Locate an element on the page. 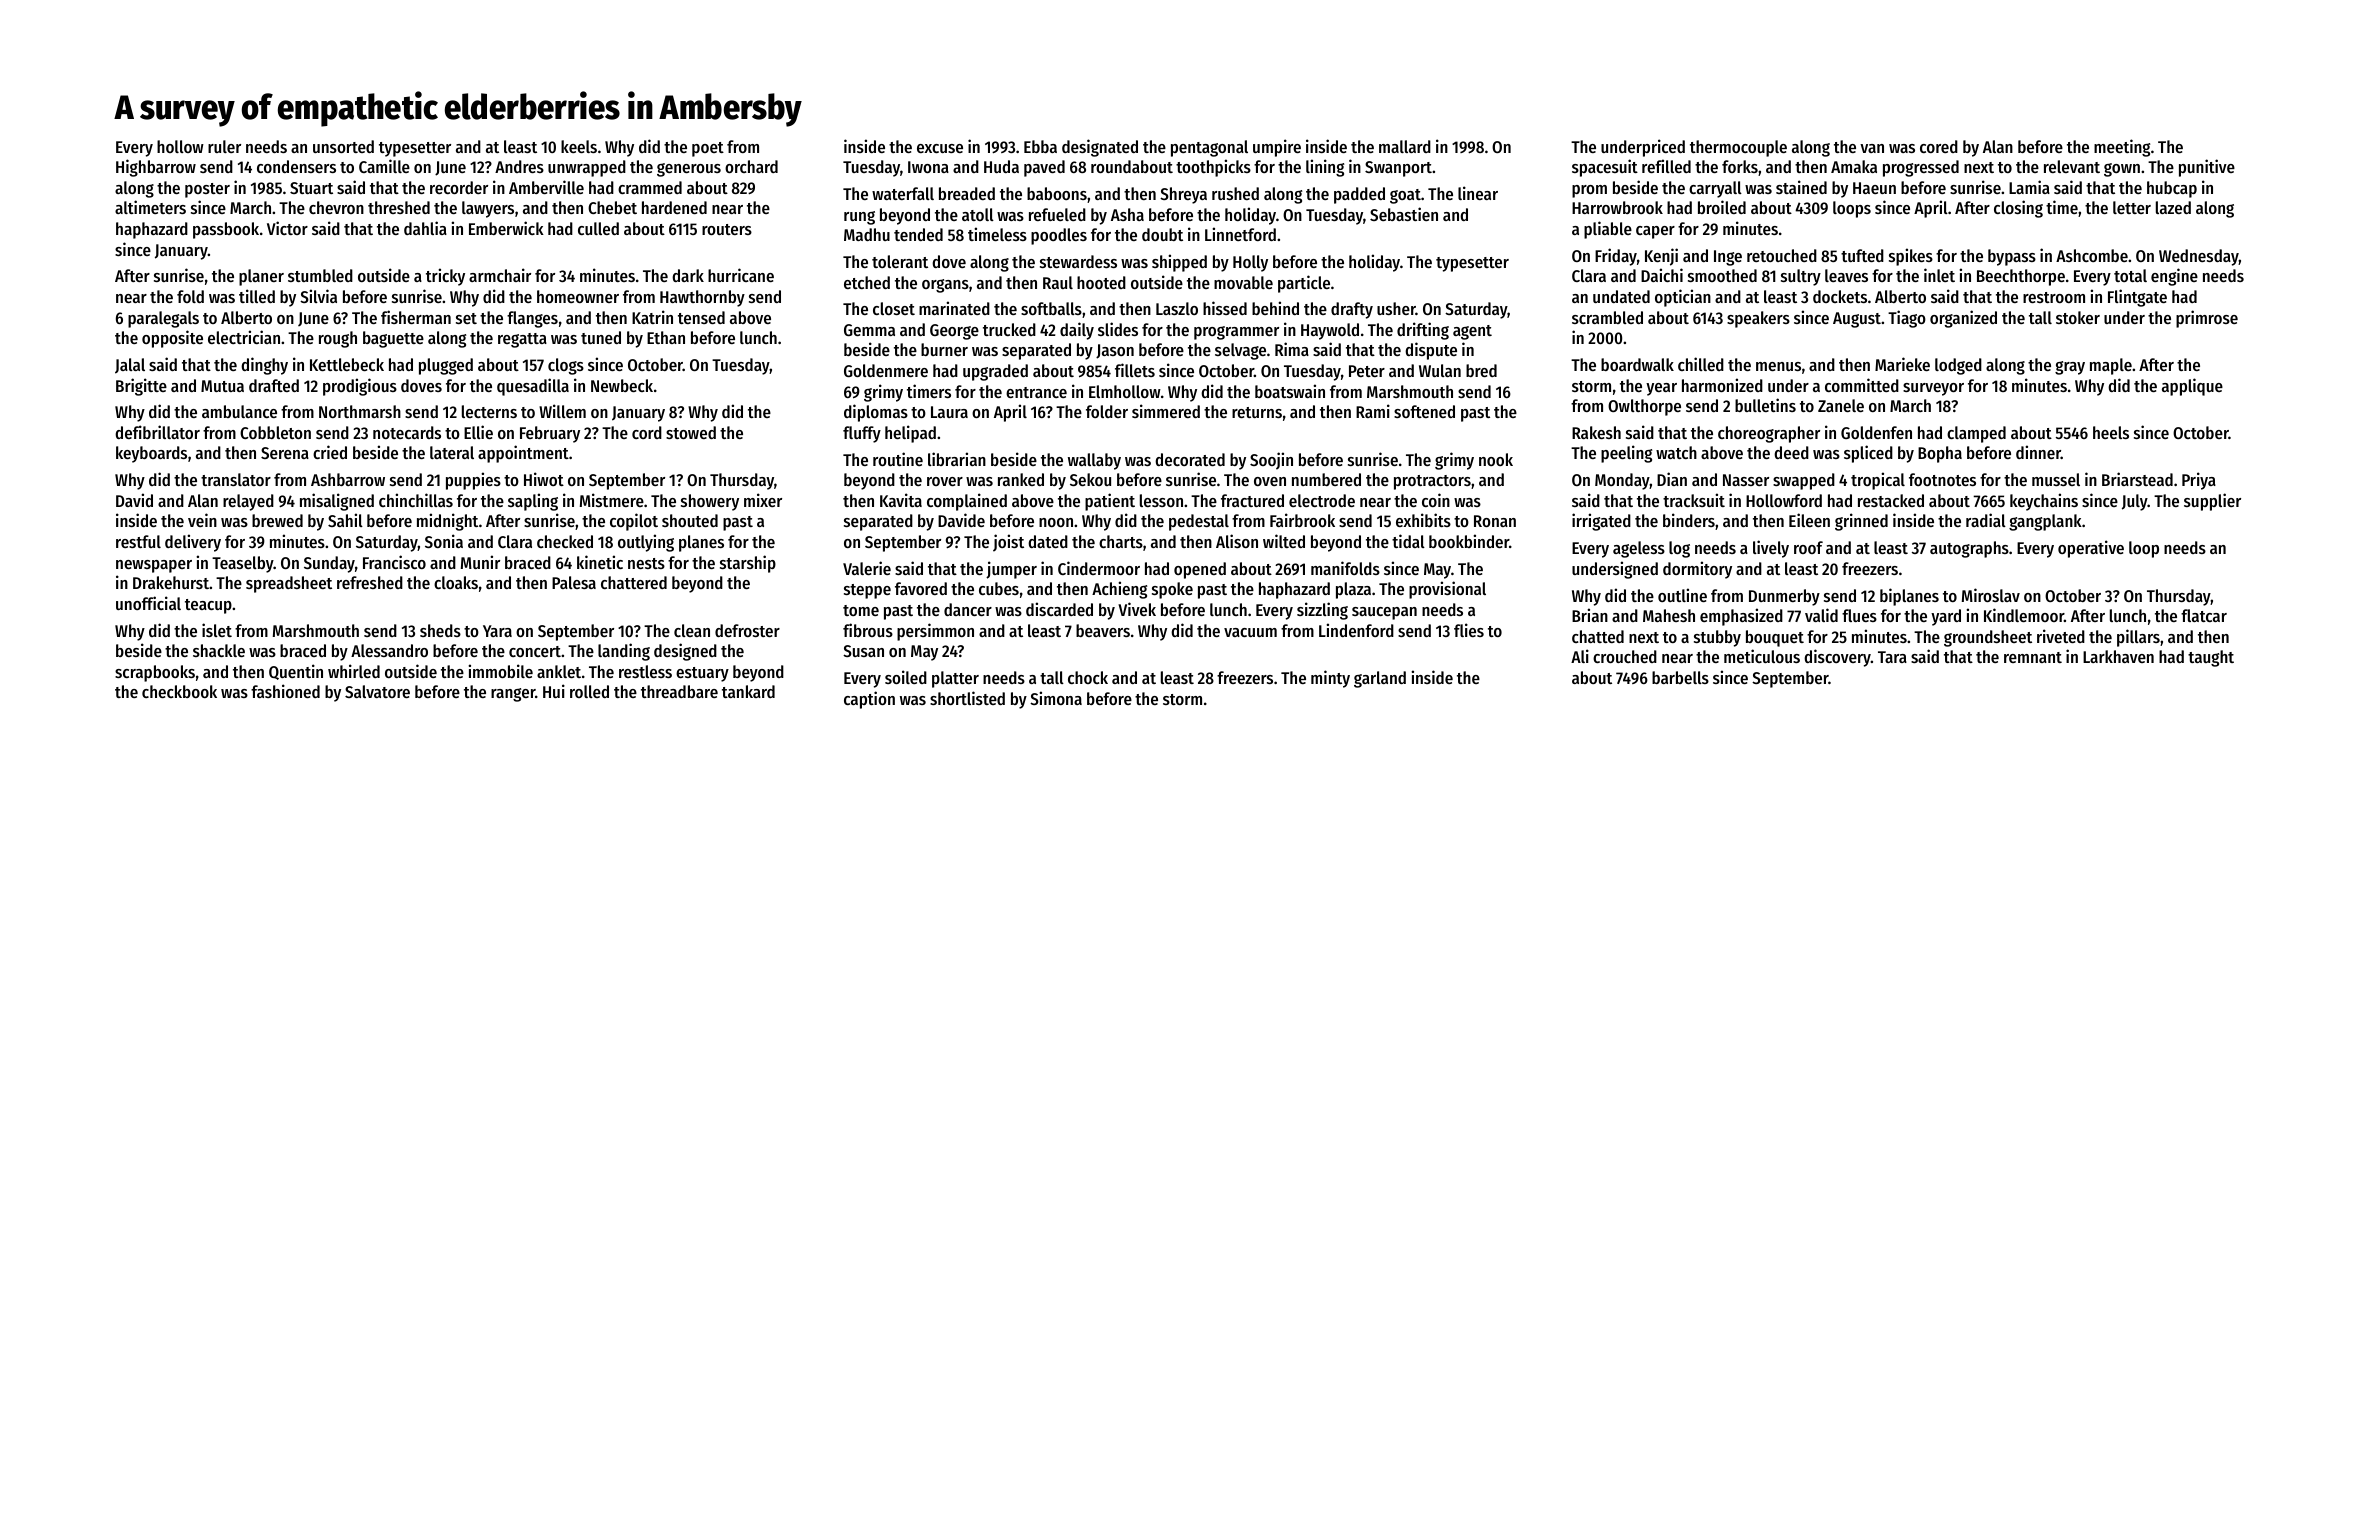 This document has height=1528, width=2361. Hawthornby is located at coordinates (702, 298).
